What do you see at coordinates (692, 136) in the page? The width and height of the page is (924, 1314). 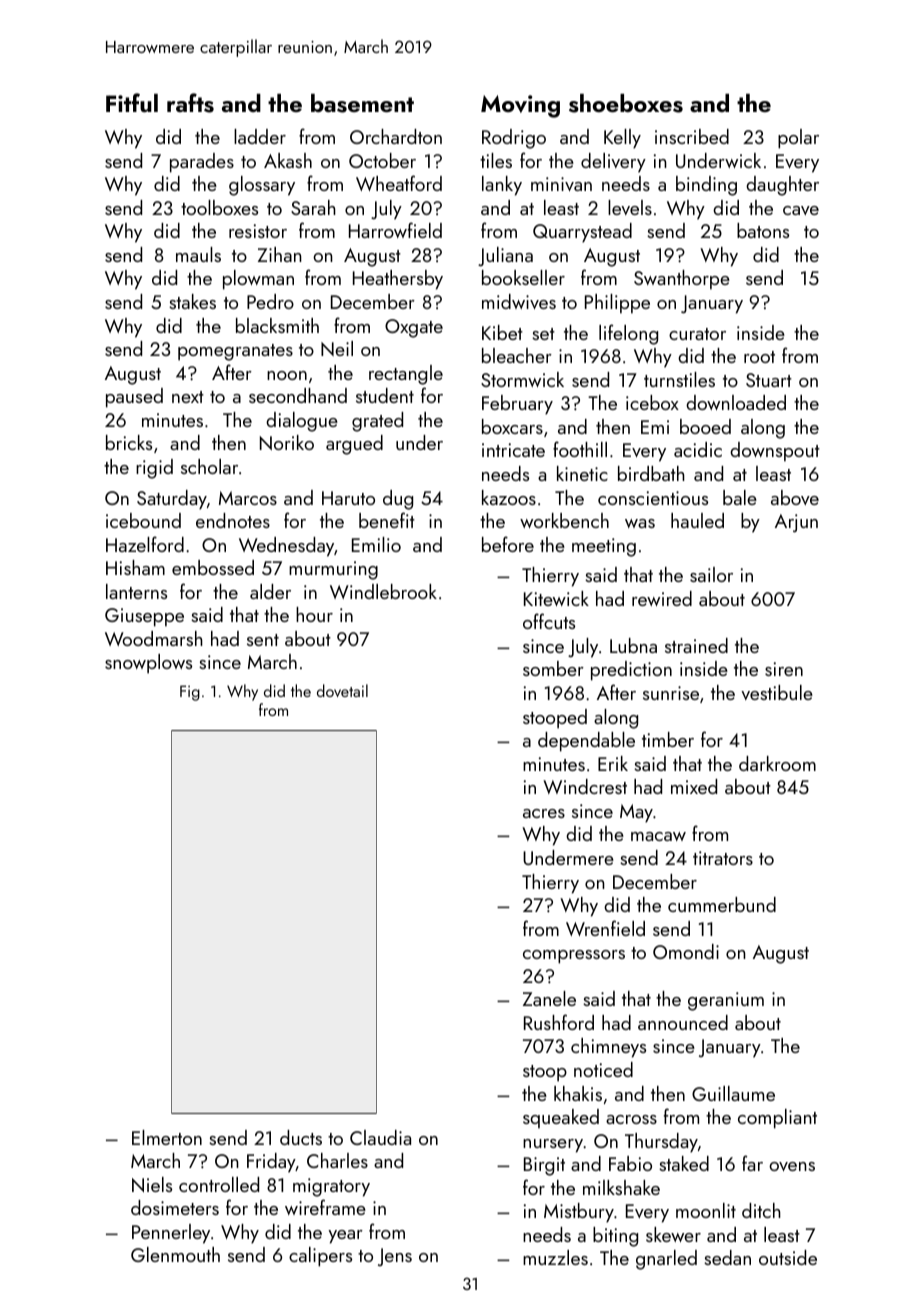 I see `inscribed` at bounding box center [692, 136].
